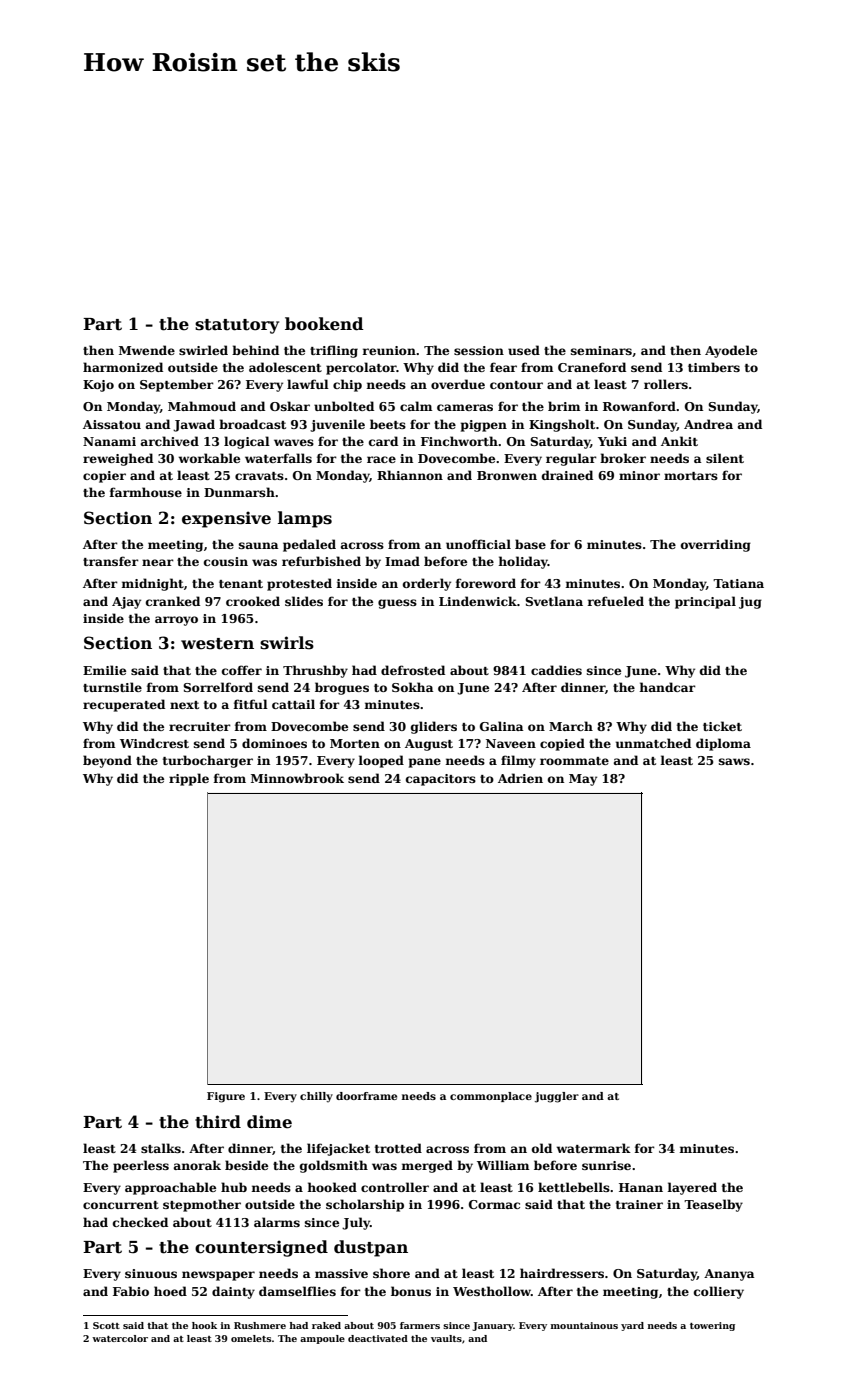 This page has width=849, height=1400. I want to click on watercolor, so click(120, 1338).
